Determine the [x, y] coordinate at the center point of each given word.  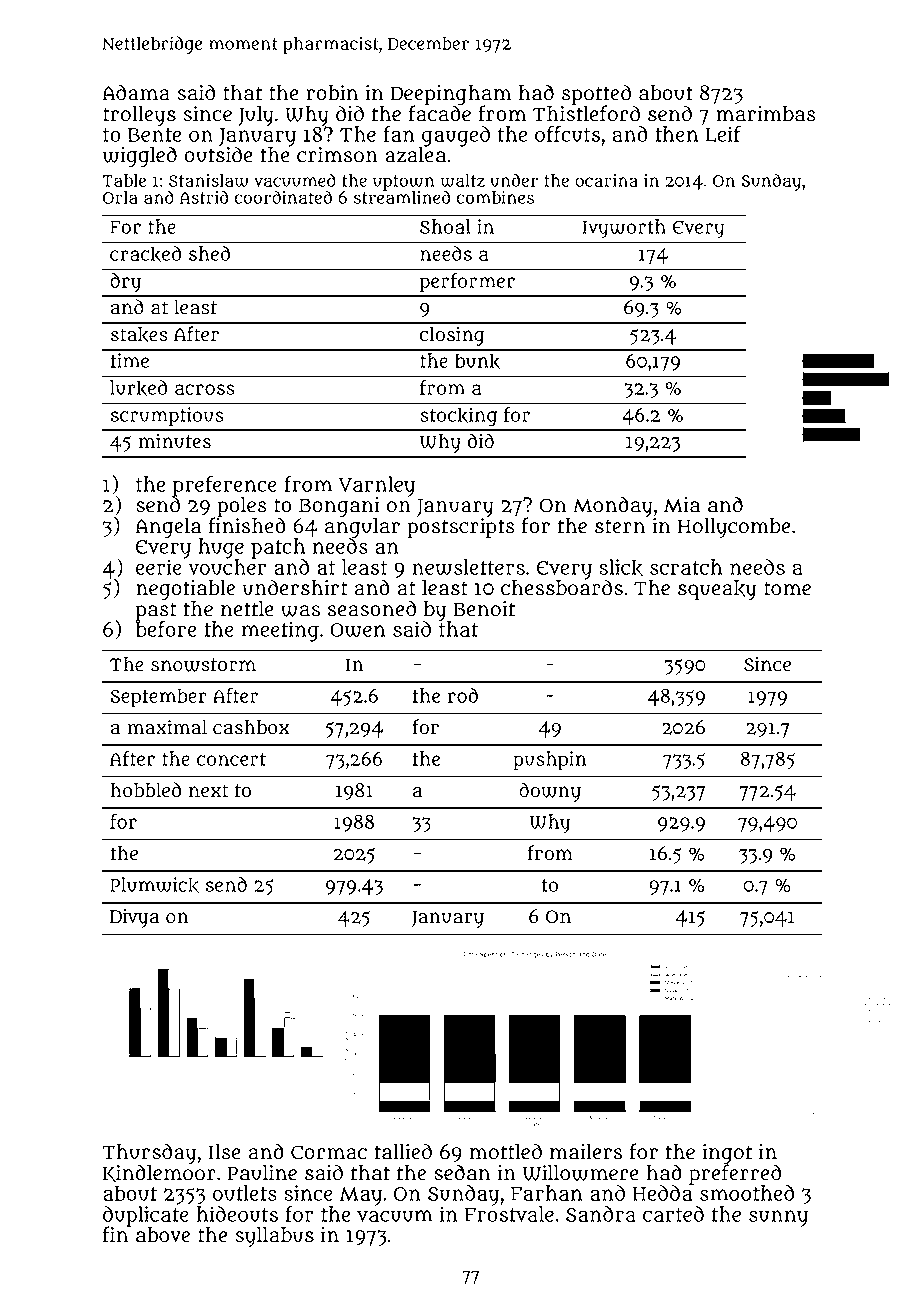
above [163, 1235]
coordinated [283, 197]
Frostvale [509, 1214]
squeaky [717, 590]
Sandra [601, 1214]
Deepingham [451, 95]
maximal [167, 727]
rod [463, 695]
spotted [596, 94]
